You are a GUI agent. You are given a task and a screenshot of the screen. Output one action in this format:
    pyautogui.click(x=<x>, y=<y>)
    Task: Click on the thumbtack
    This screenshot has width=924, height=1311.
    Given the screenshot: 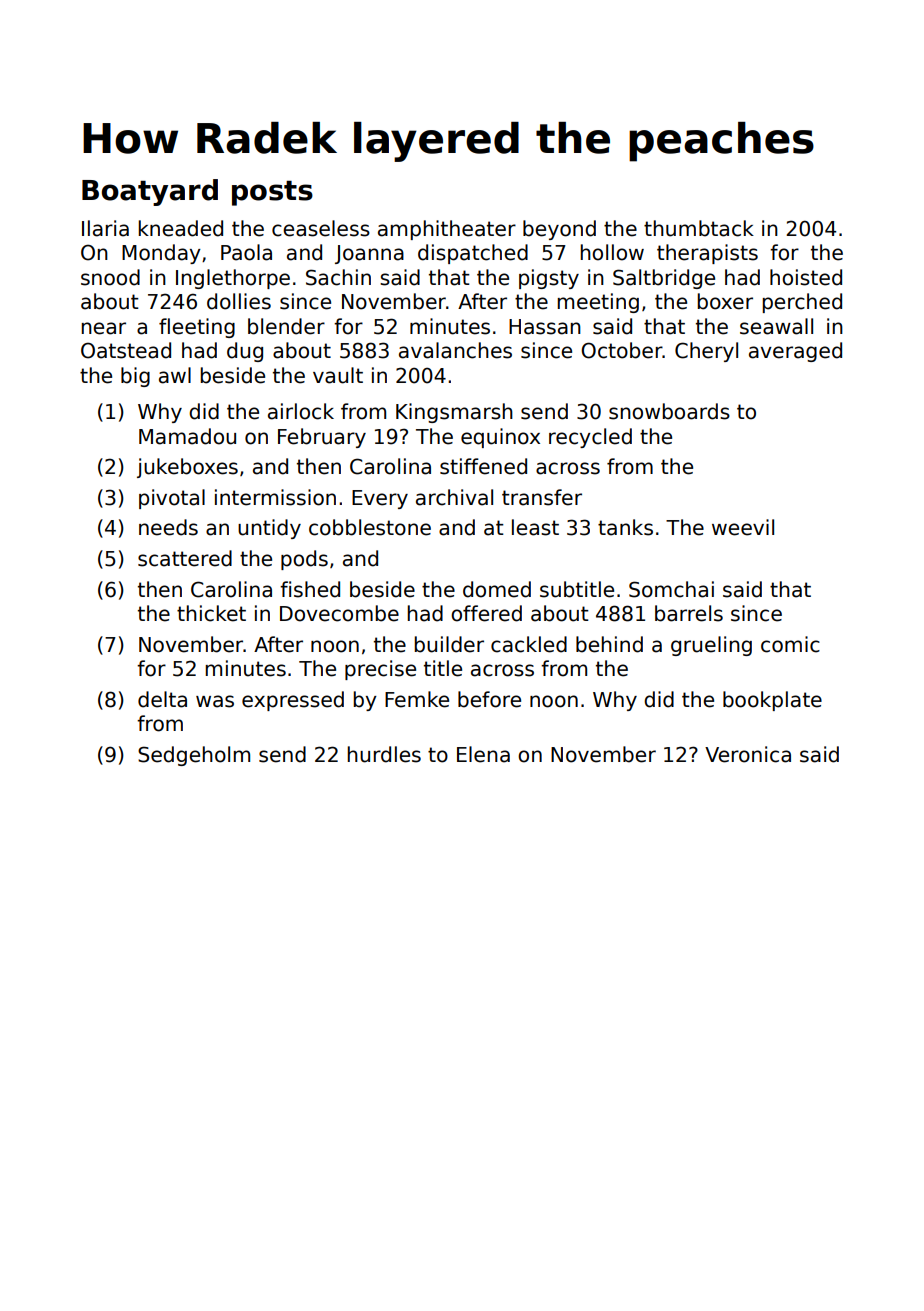 What is the action you would take?
    pyautogui.click(x=699, y=228)
